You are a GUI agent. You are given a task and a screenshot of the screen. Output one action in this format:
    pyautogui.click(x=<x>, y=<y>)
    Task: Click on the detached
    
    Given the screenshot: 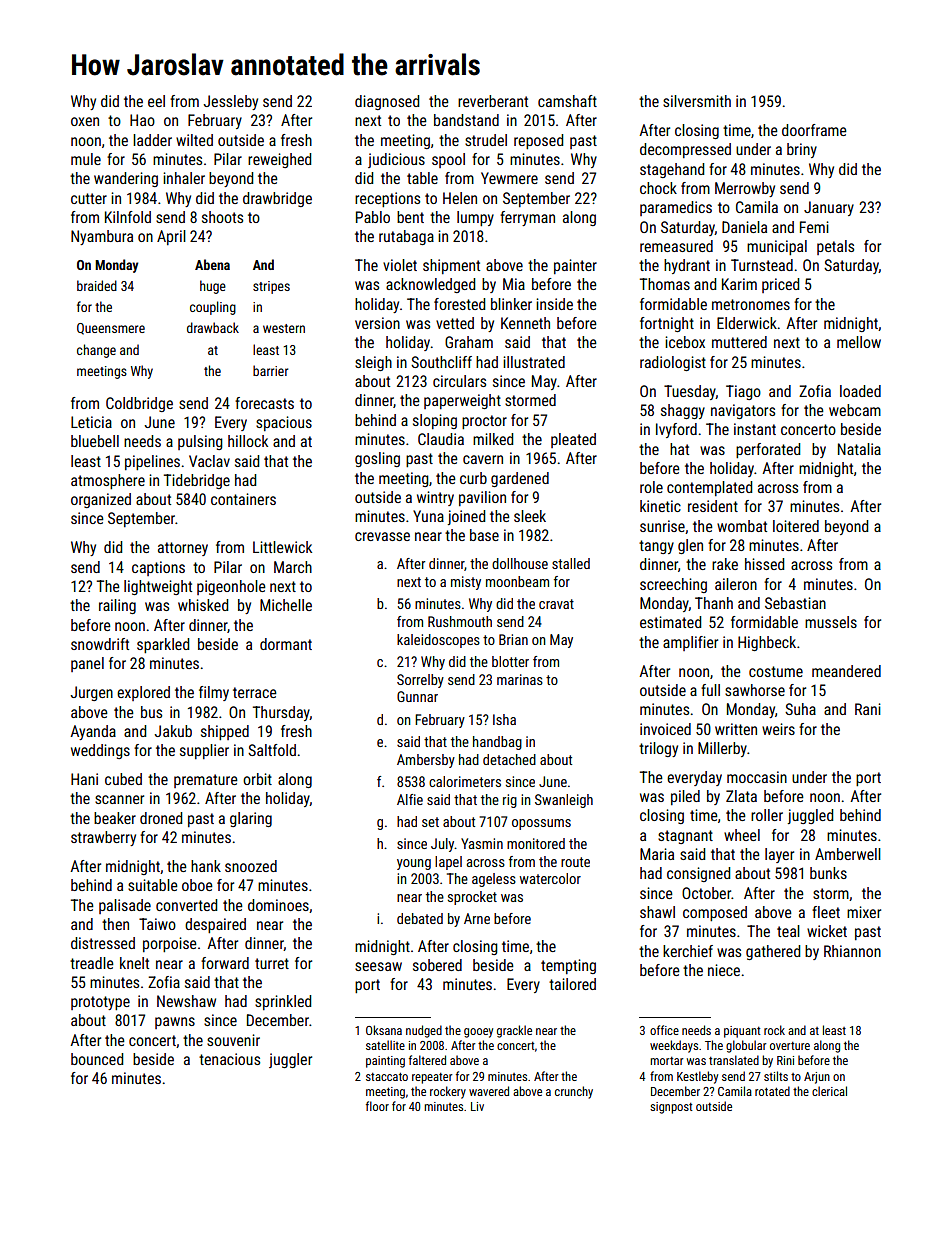 What is the action you would take?
    pyautogui.click(x=509, y=759)
